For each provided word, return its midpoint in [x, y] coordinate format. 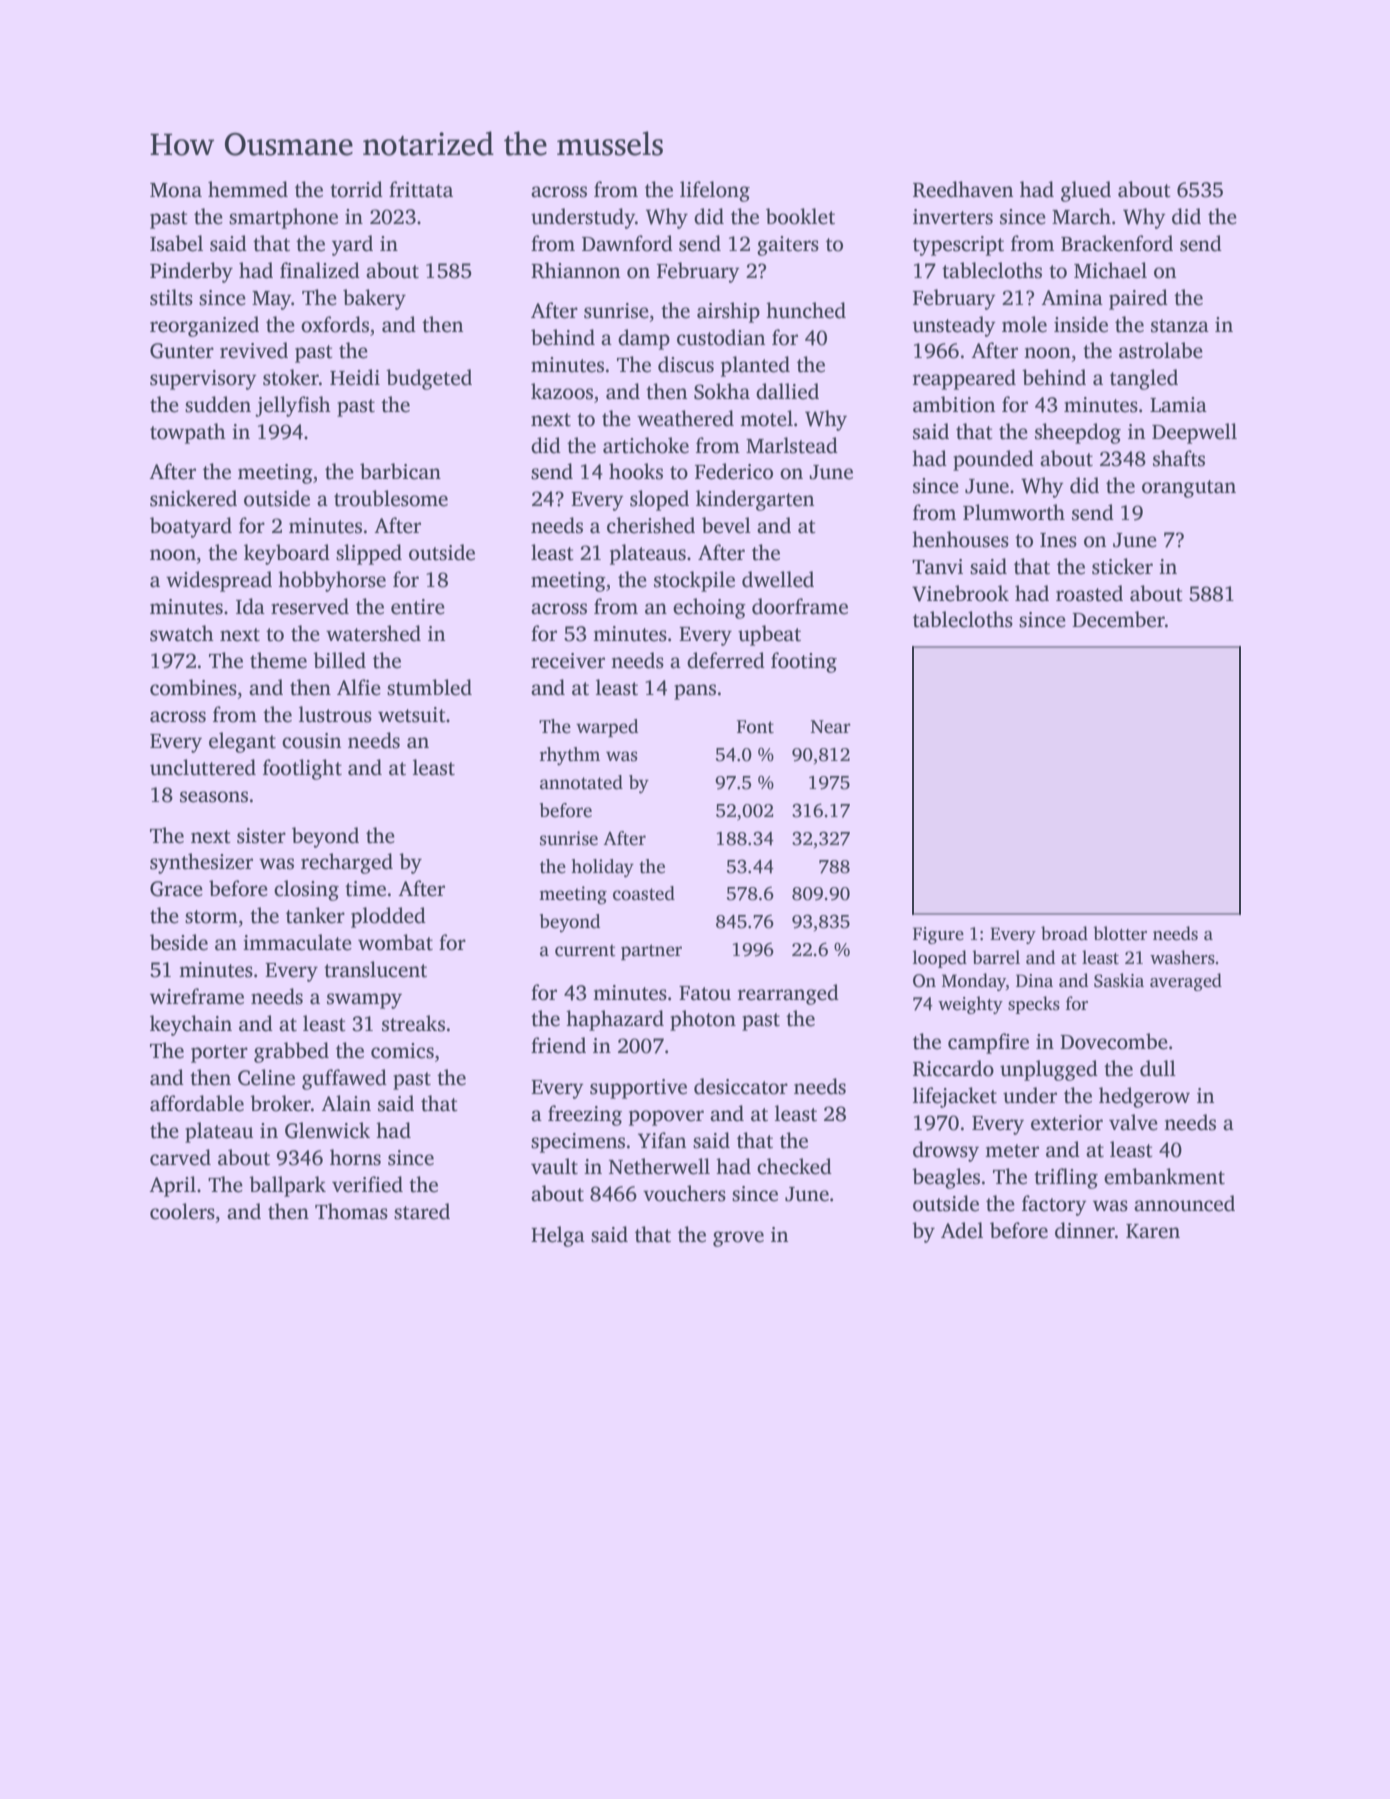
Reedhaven [963, 189]
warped [607, 728]
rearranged [788, 994]
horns [355, 1157]
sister [261, 836]
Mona [176, 190]
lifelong [715, 191]
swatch [182, 633]
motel [766, 418]
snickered [193, 498]
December [1118, 619]
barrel [996, 957]
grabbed [291, 1052]
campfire [988, 1043]
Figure [938, 935]
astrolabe [1161, 350]
